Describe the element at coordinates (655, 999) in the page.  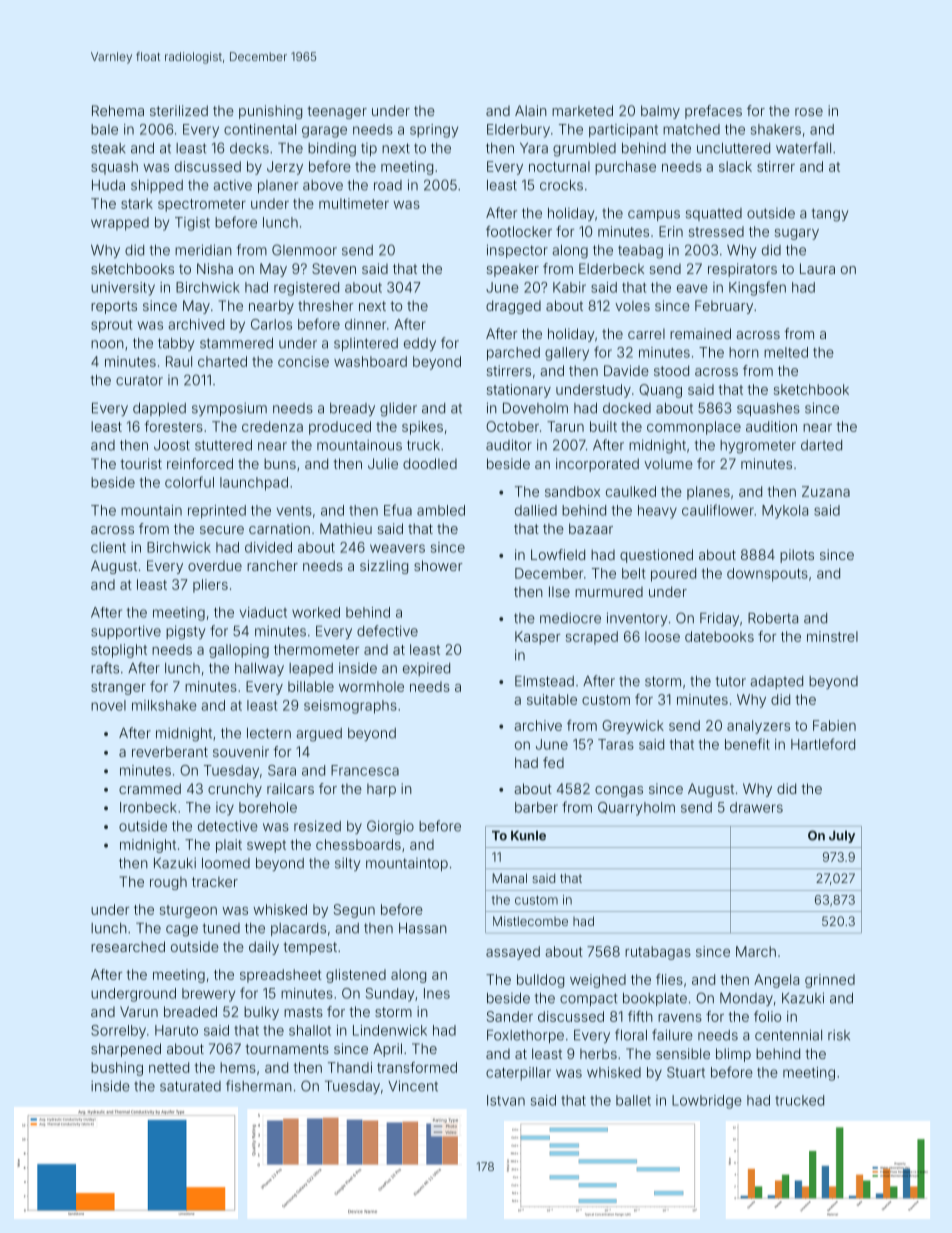
I see `bookplate` at that location.
